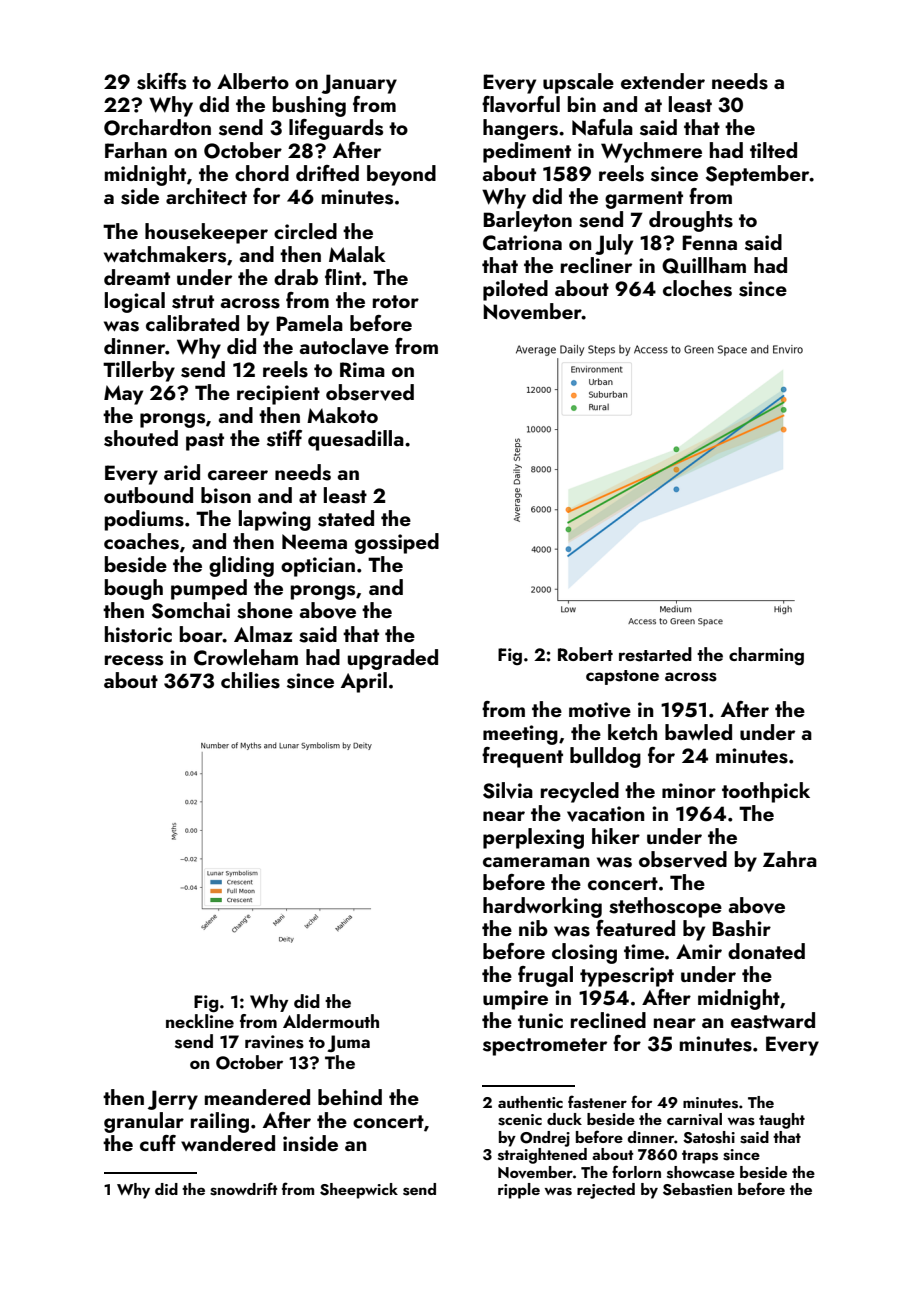 Image resolution: width=924 pixels, height=1311 pixels. What do you see at coordinates (262, 173) in the screenshot?
I see `chord` at bounding box center [262, 173].
